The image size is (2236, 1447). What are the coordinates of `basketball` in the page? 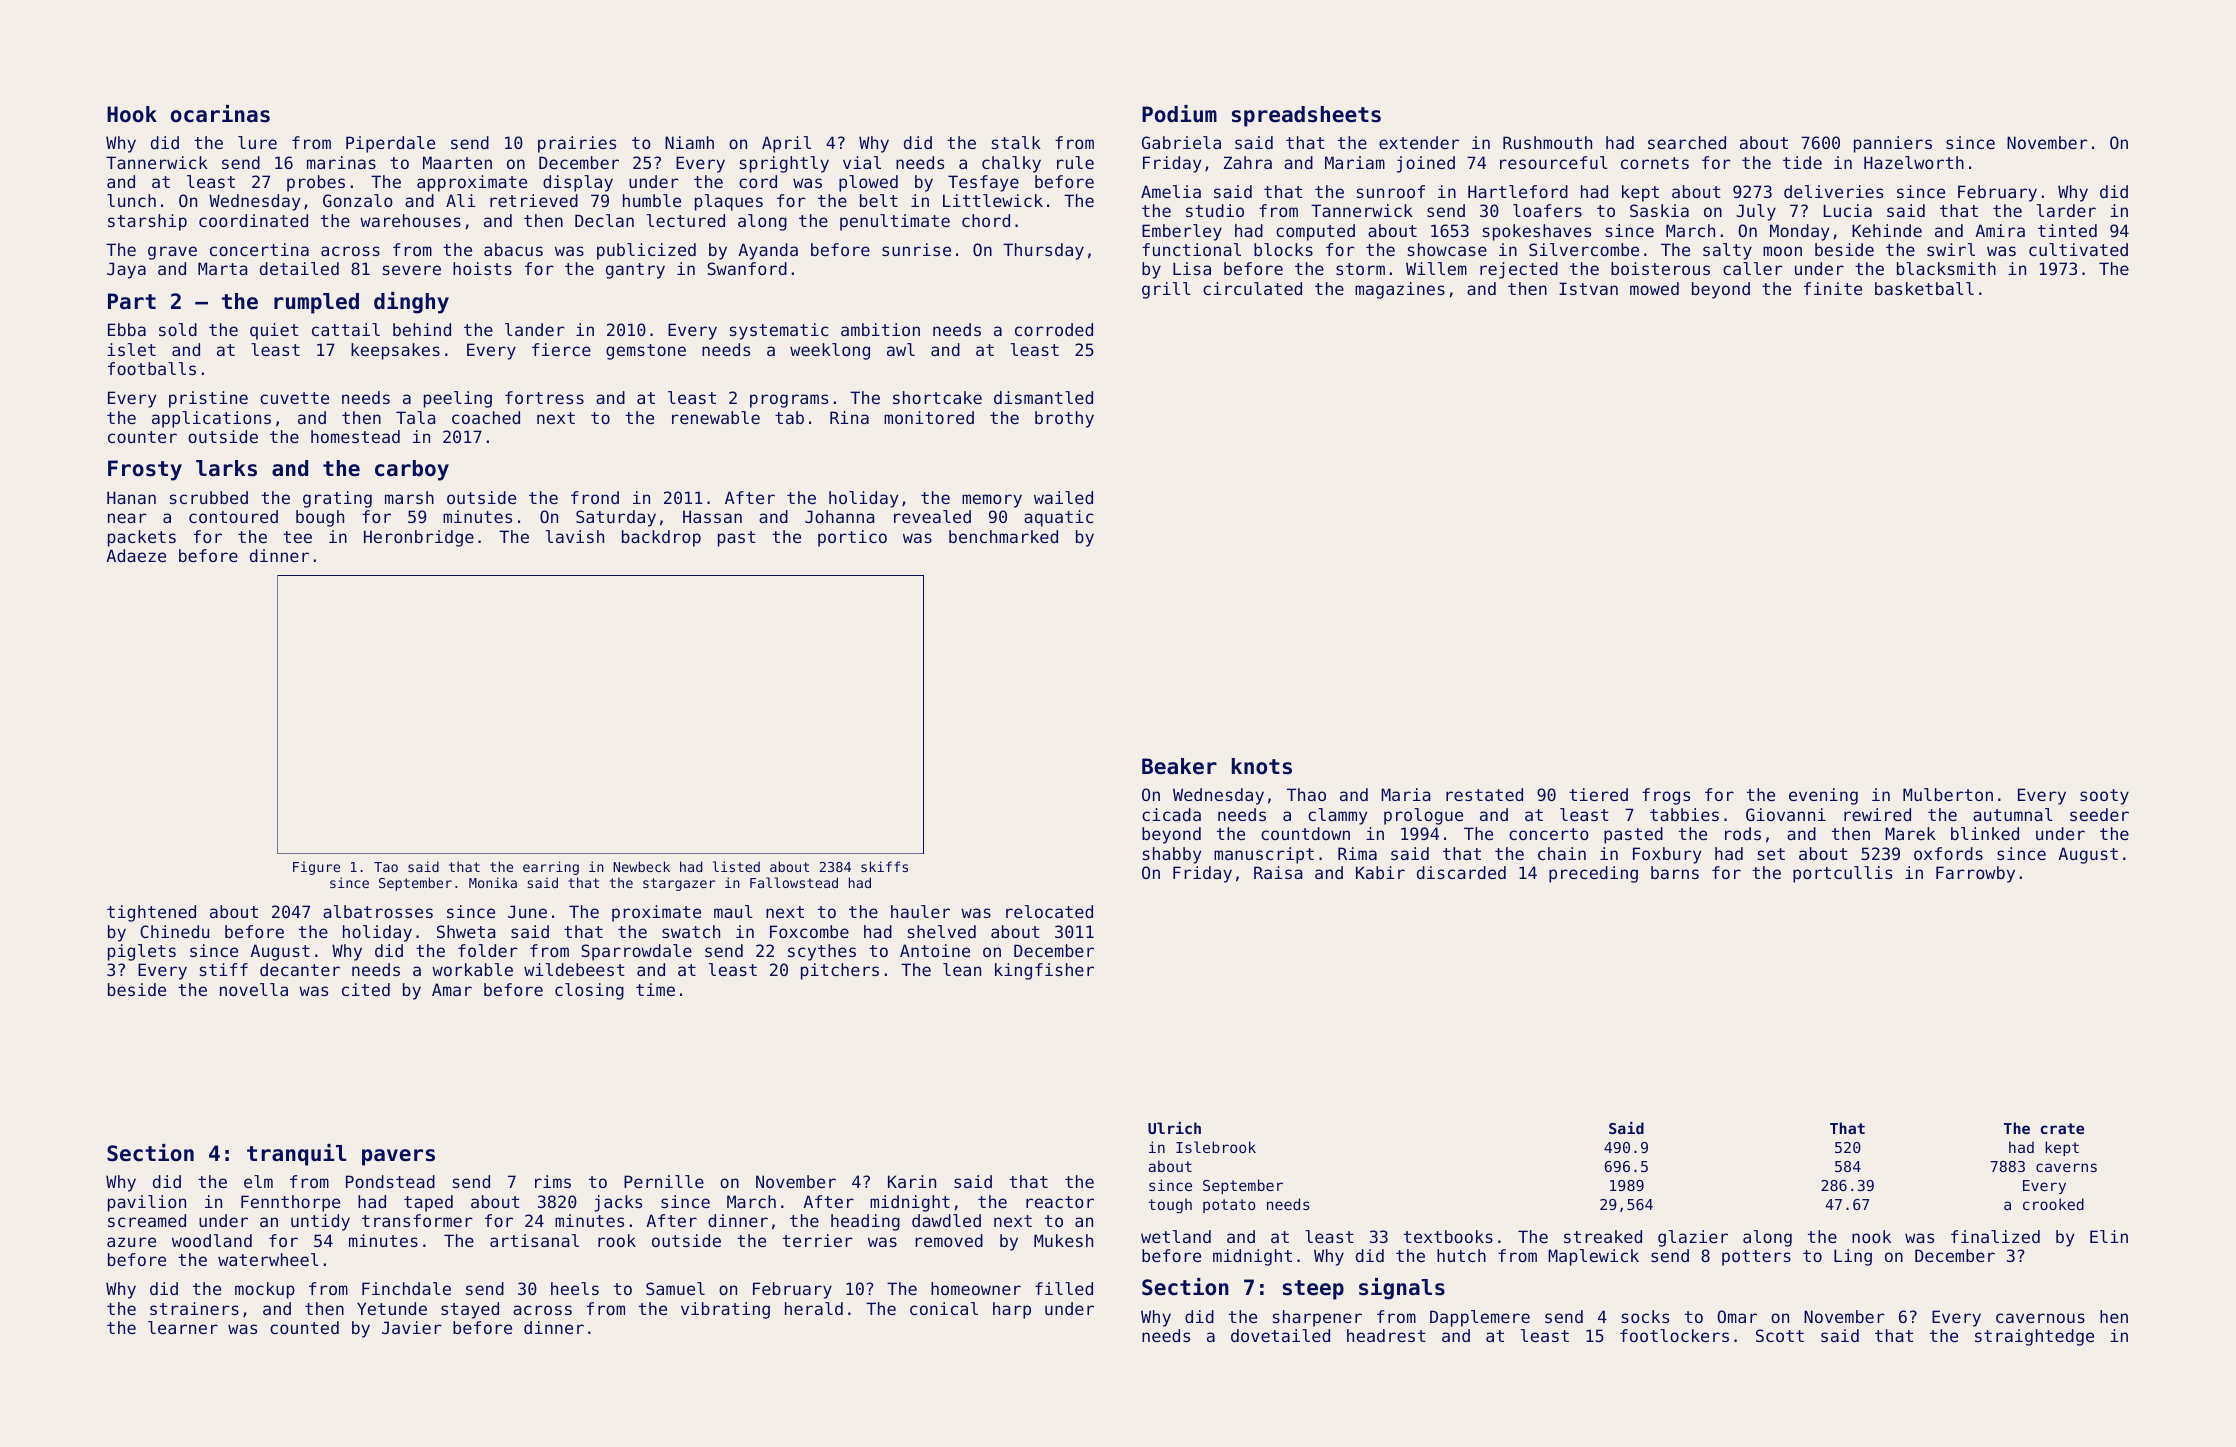 It's located at (1924, 288).
